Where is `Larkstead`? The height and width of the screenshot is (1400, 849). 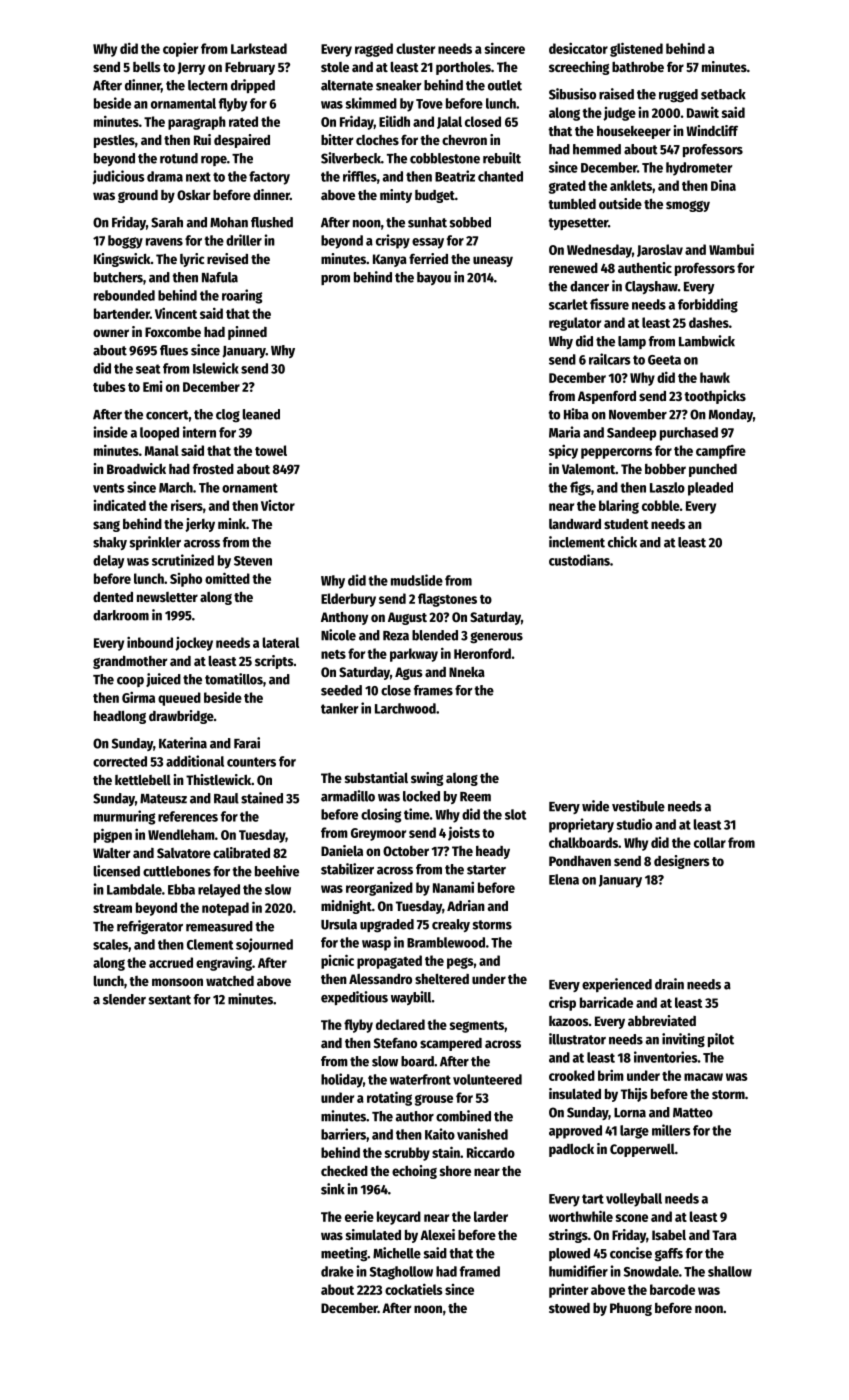
Larkstead is located at coordinates (259, 48).
